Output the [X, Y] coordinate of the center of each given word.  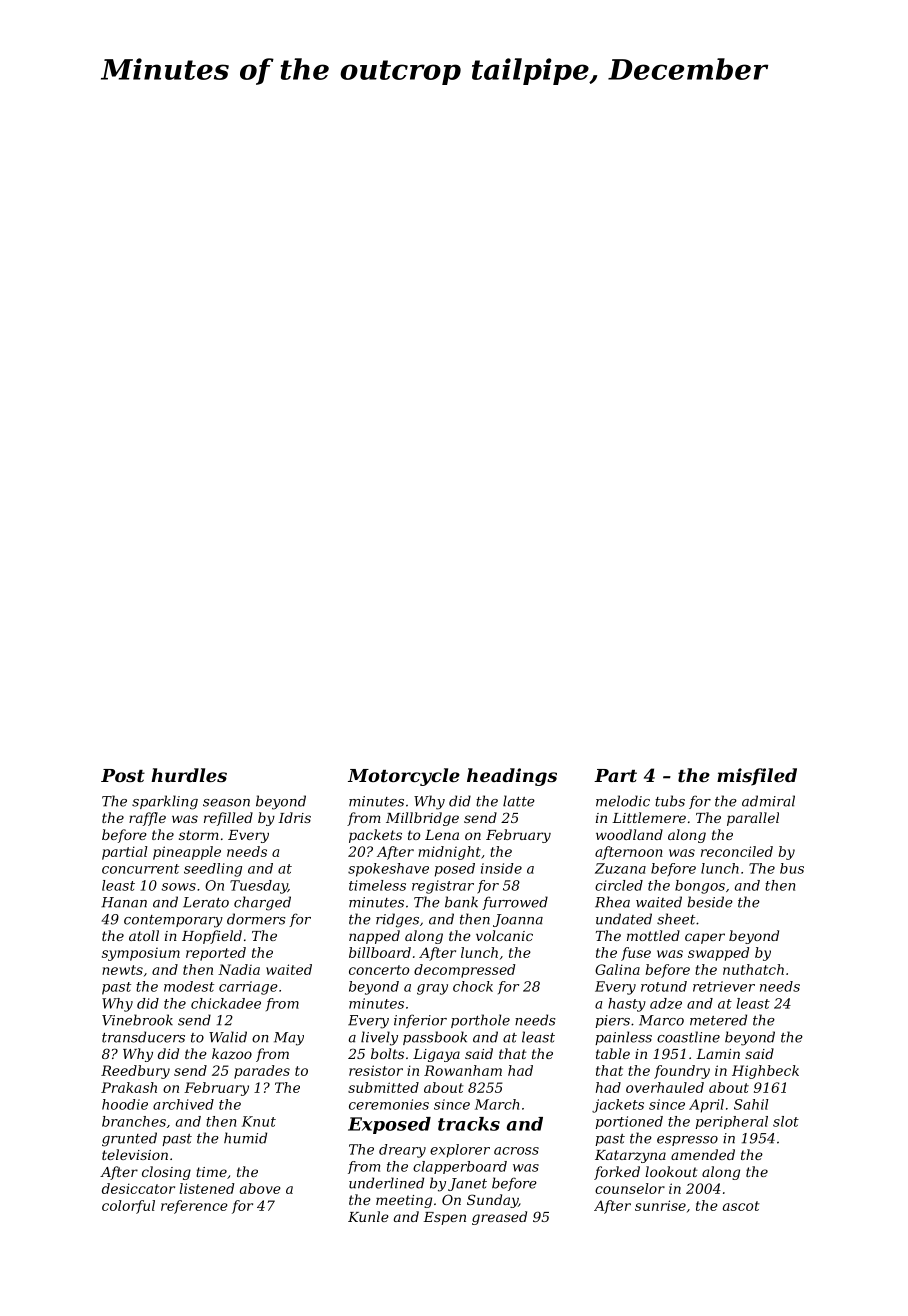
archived [183, 1104]
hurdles [189, 775]
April [706, 1106]
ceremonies [389, 1104]
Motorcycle [404, 777]
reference [194, 1207]
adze [666, 1003]
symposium [141, 954]
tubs [670, 801]
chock [473, 986]
